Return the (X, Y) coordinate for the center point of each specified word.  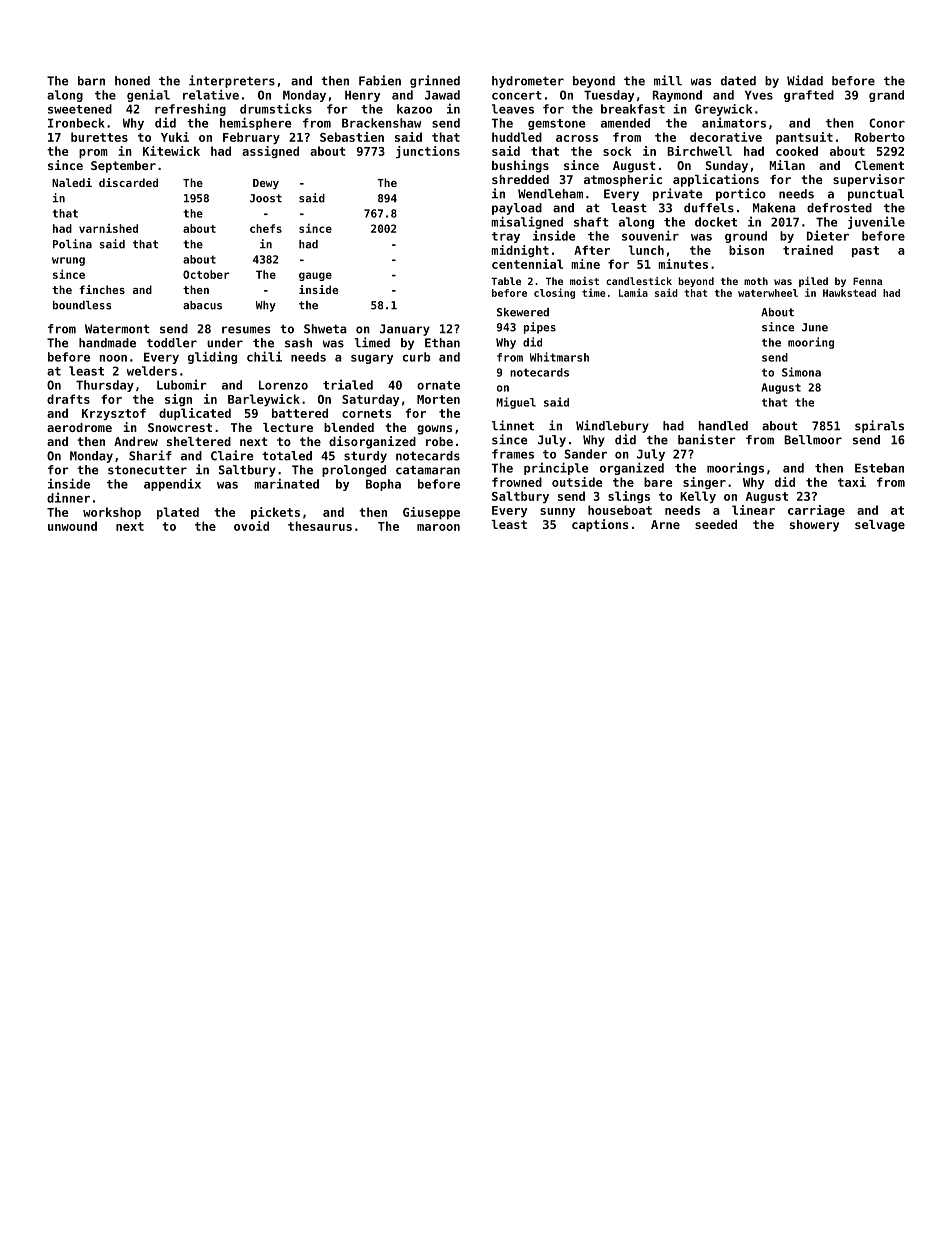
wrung (68, 261)
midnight (520, 251)
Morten (438, 399)
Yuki (175, 137)
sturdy (365, 457)
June (815, 327)
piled (813, 282)
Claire (232, 455)
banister (707, 439)
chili (264, 356)
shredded (520, 179)
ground (746, 237)
